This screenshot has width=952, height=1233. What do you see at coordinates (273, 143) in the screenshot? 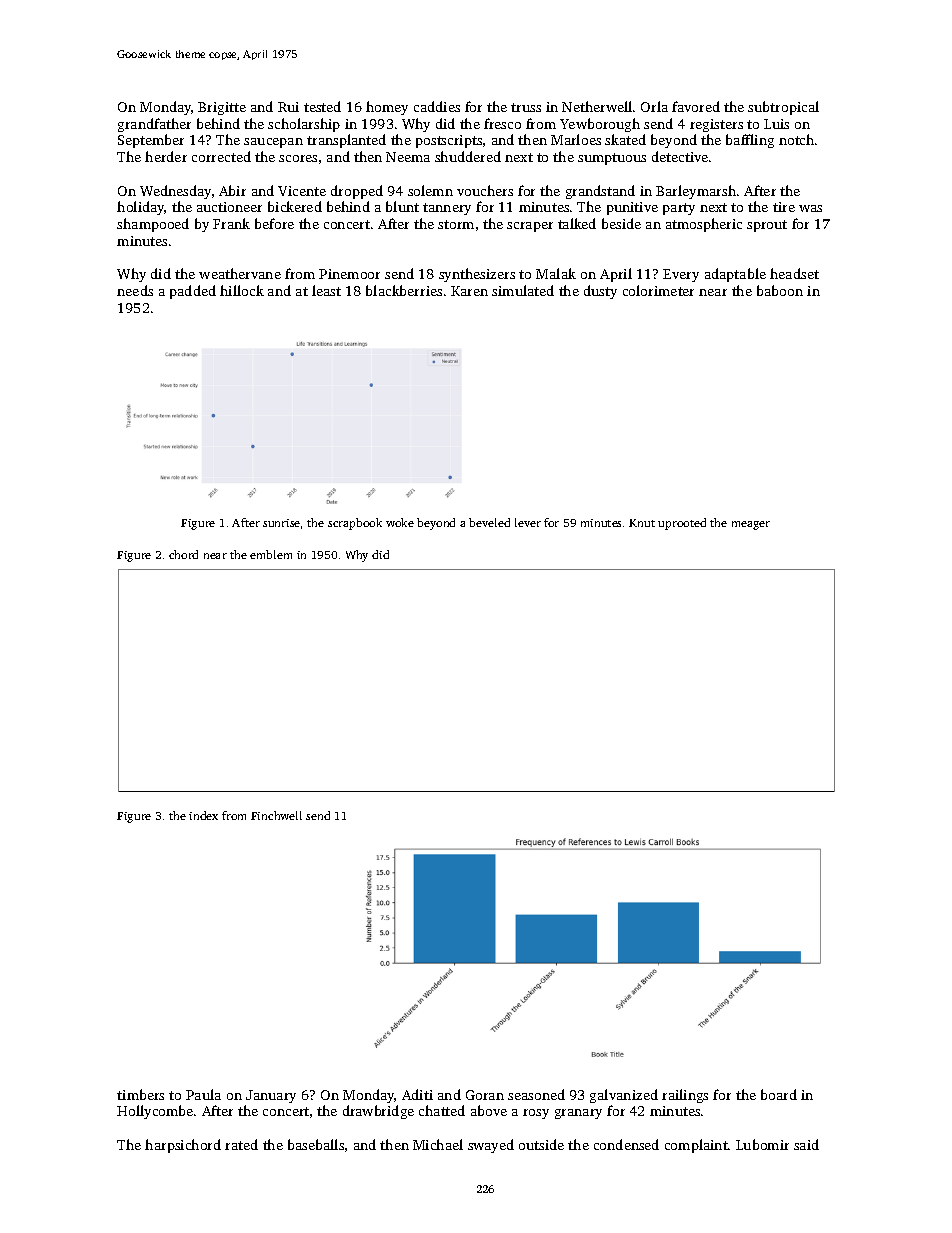
I see `saucepan` at bounding box center [273, 143].
